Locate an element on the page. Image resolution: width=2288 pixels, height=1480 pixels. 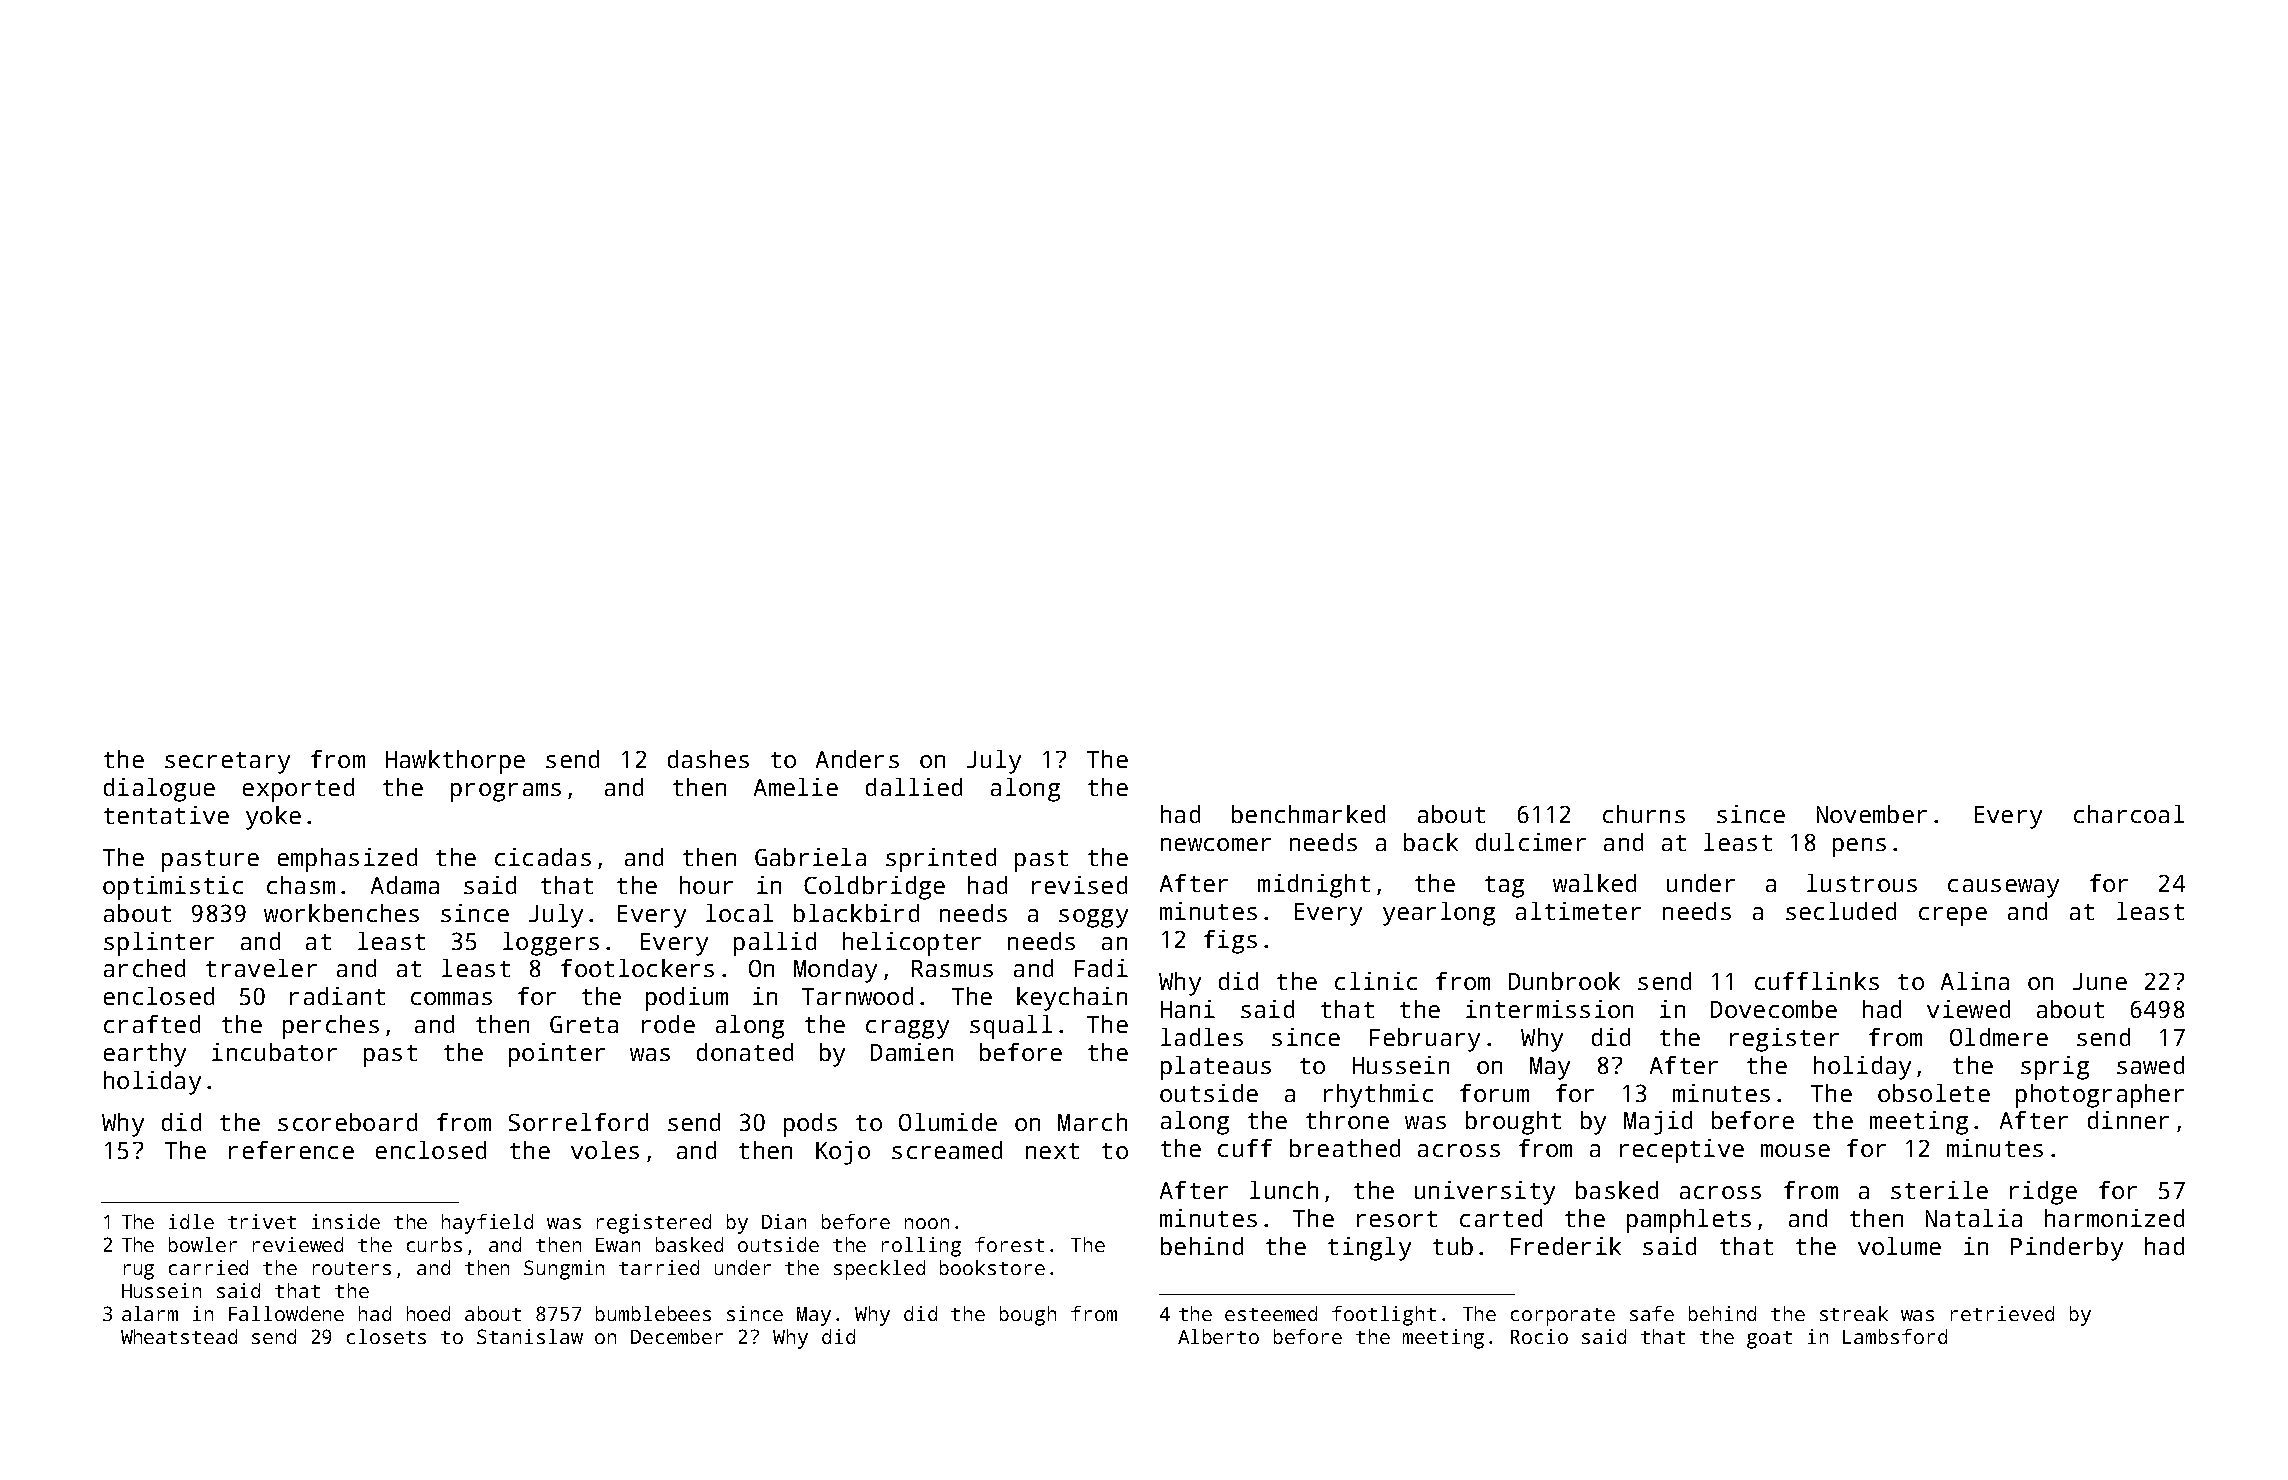
voles is located at coordinates (605, 1150).
